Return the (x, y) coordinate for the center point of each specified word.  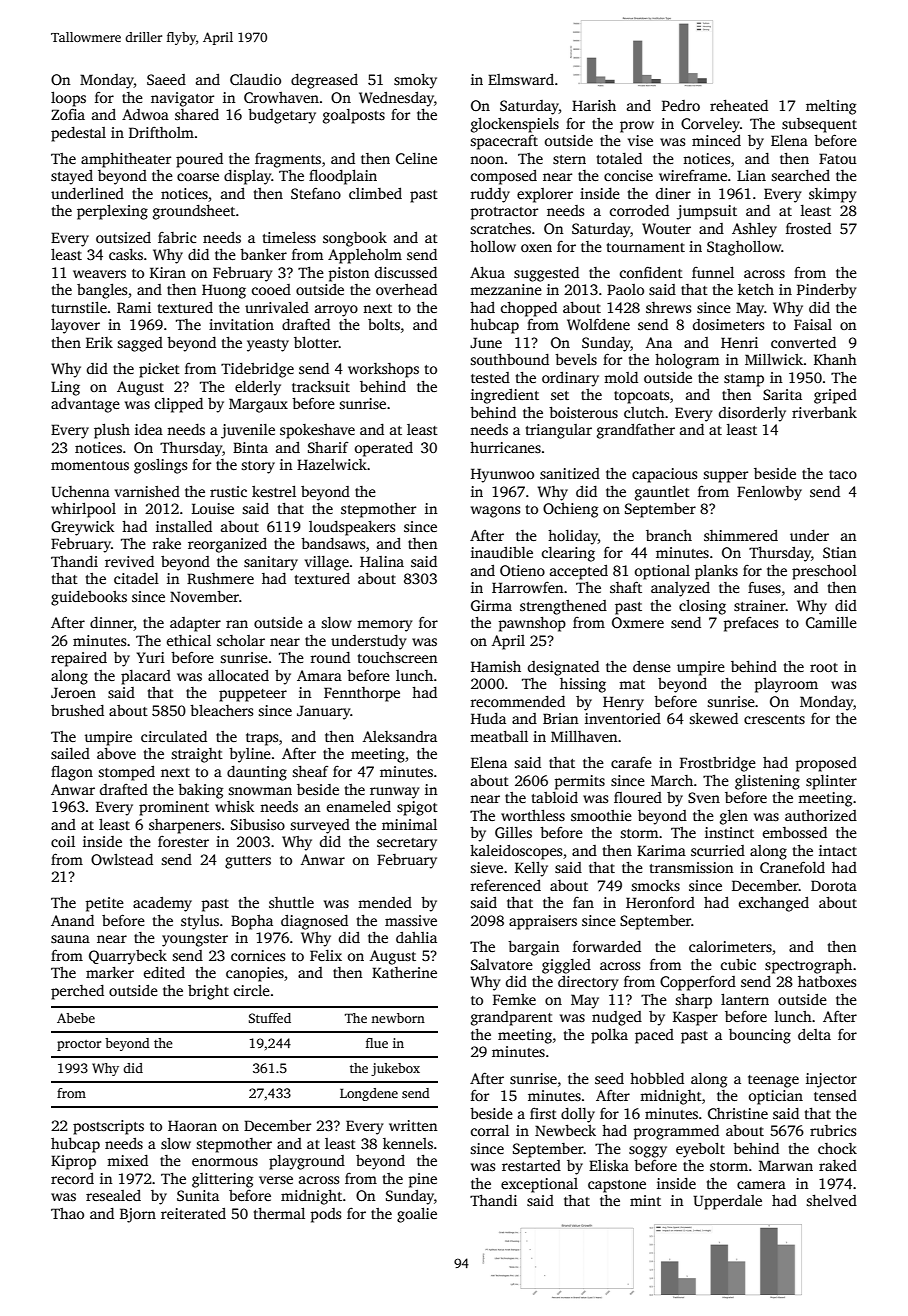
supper (726, 477)
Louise (213, 508)
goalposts (354, 116)
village (327, 563)
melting (831, 107)
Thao (67, 1213)
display (248, 177)
